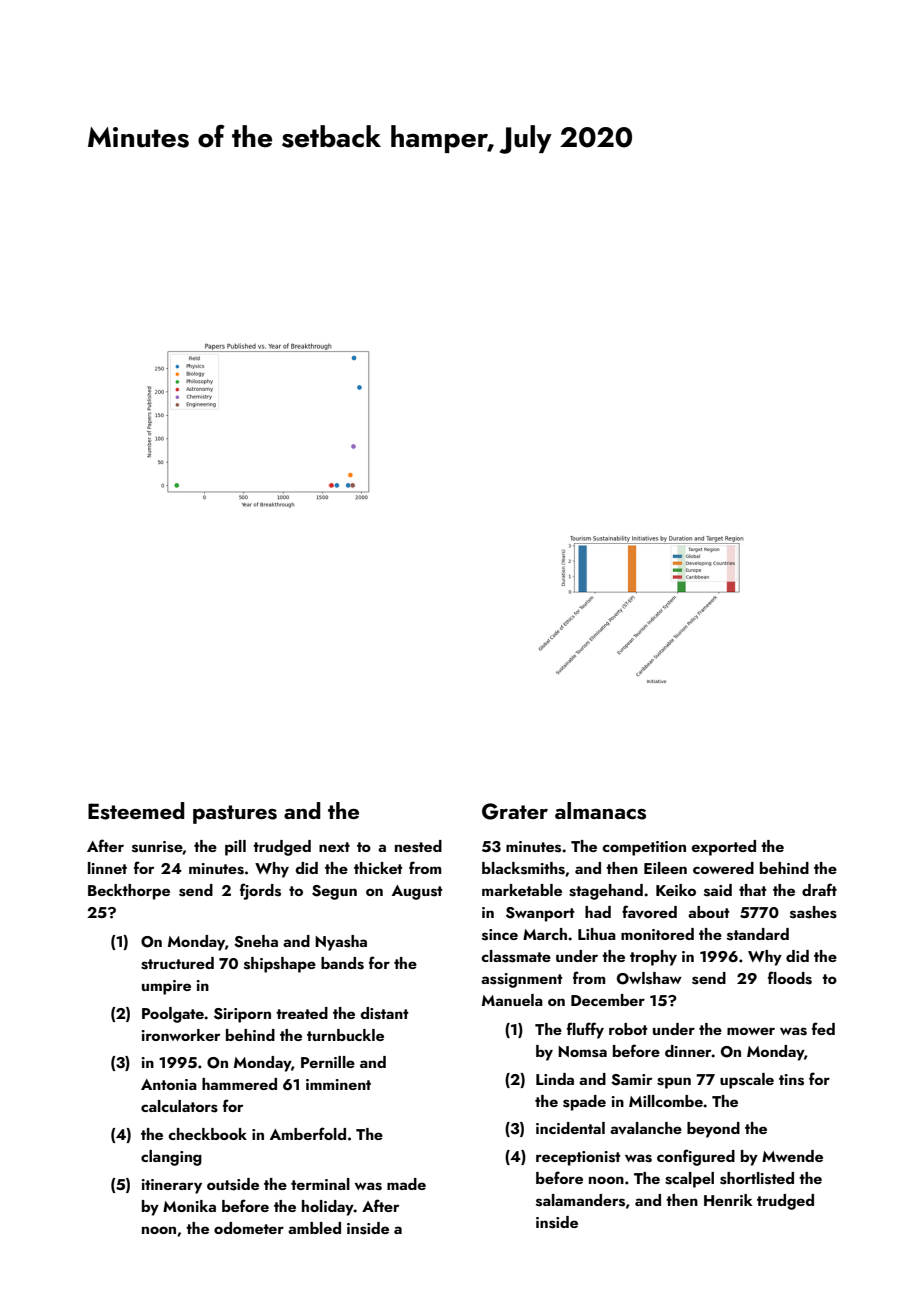 The width and height of the screenshot is (924, 1308). What do you see at coordinates (314, 1228) in the screenshot?
I see `ambled` at bounding box center [314, 1228].
